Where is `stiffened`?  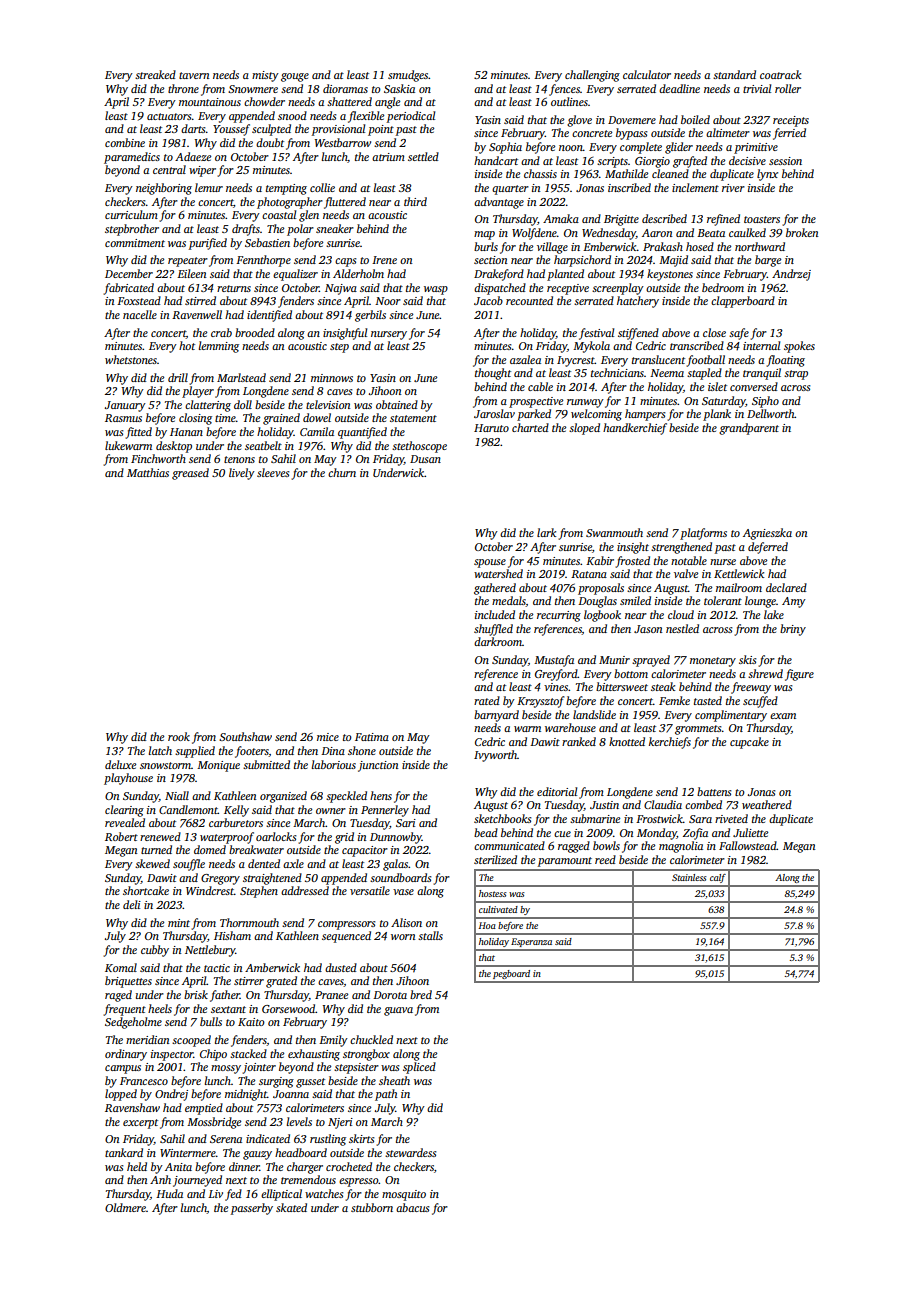
stiffened is located at coordinates (638, 334).
